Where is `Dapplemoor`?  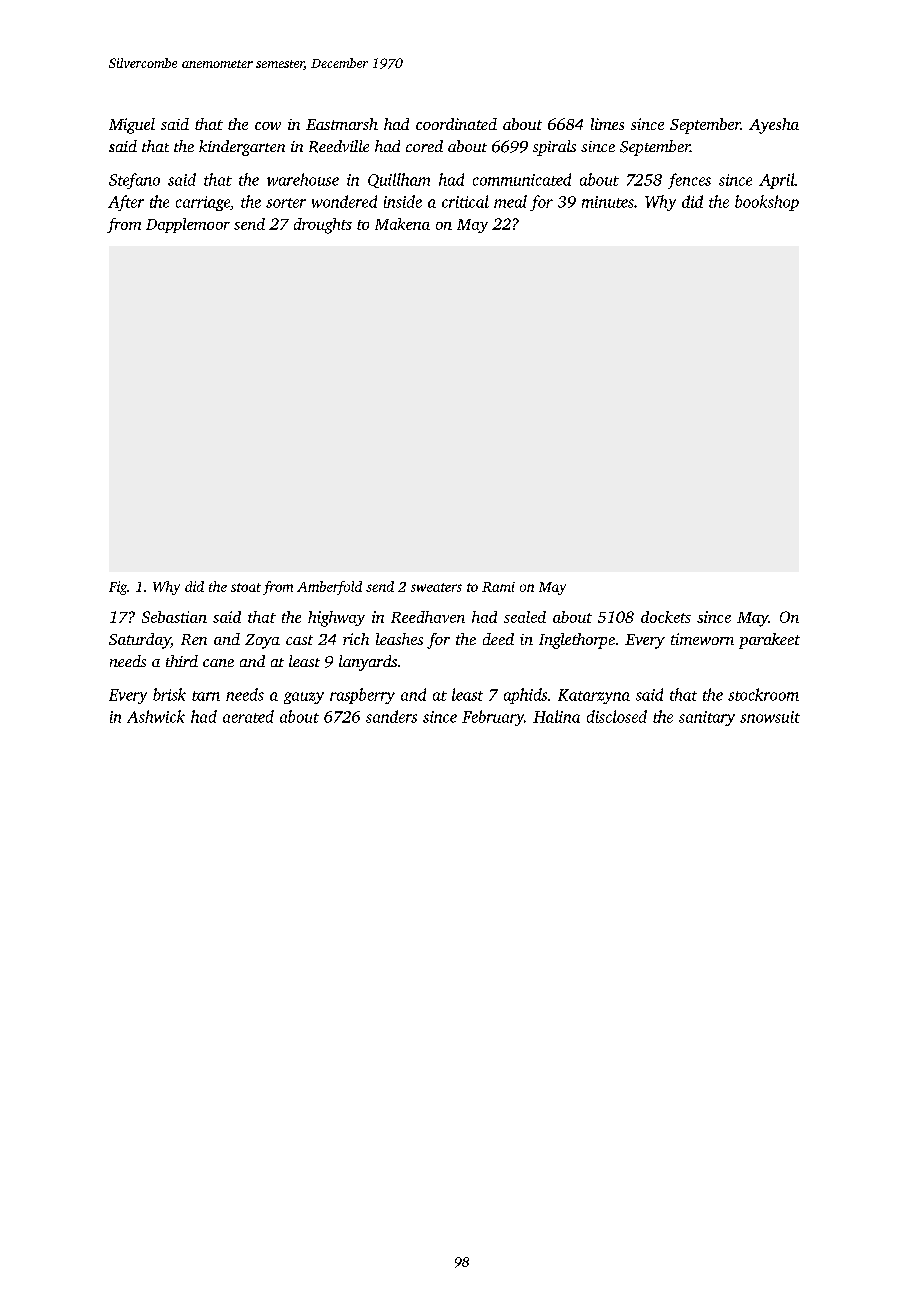 Dapplemoor is located at coordinates (188, 225).
